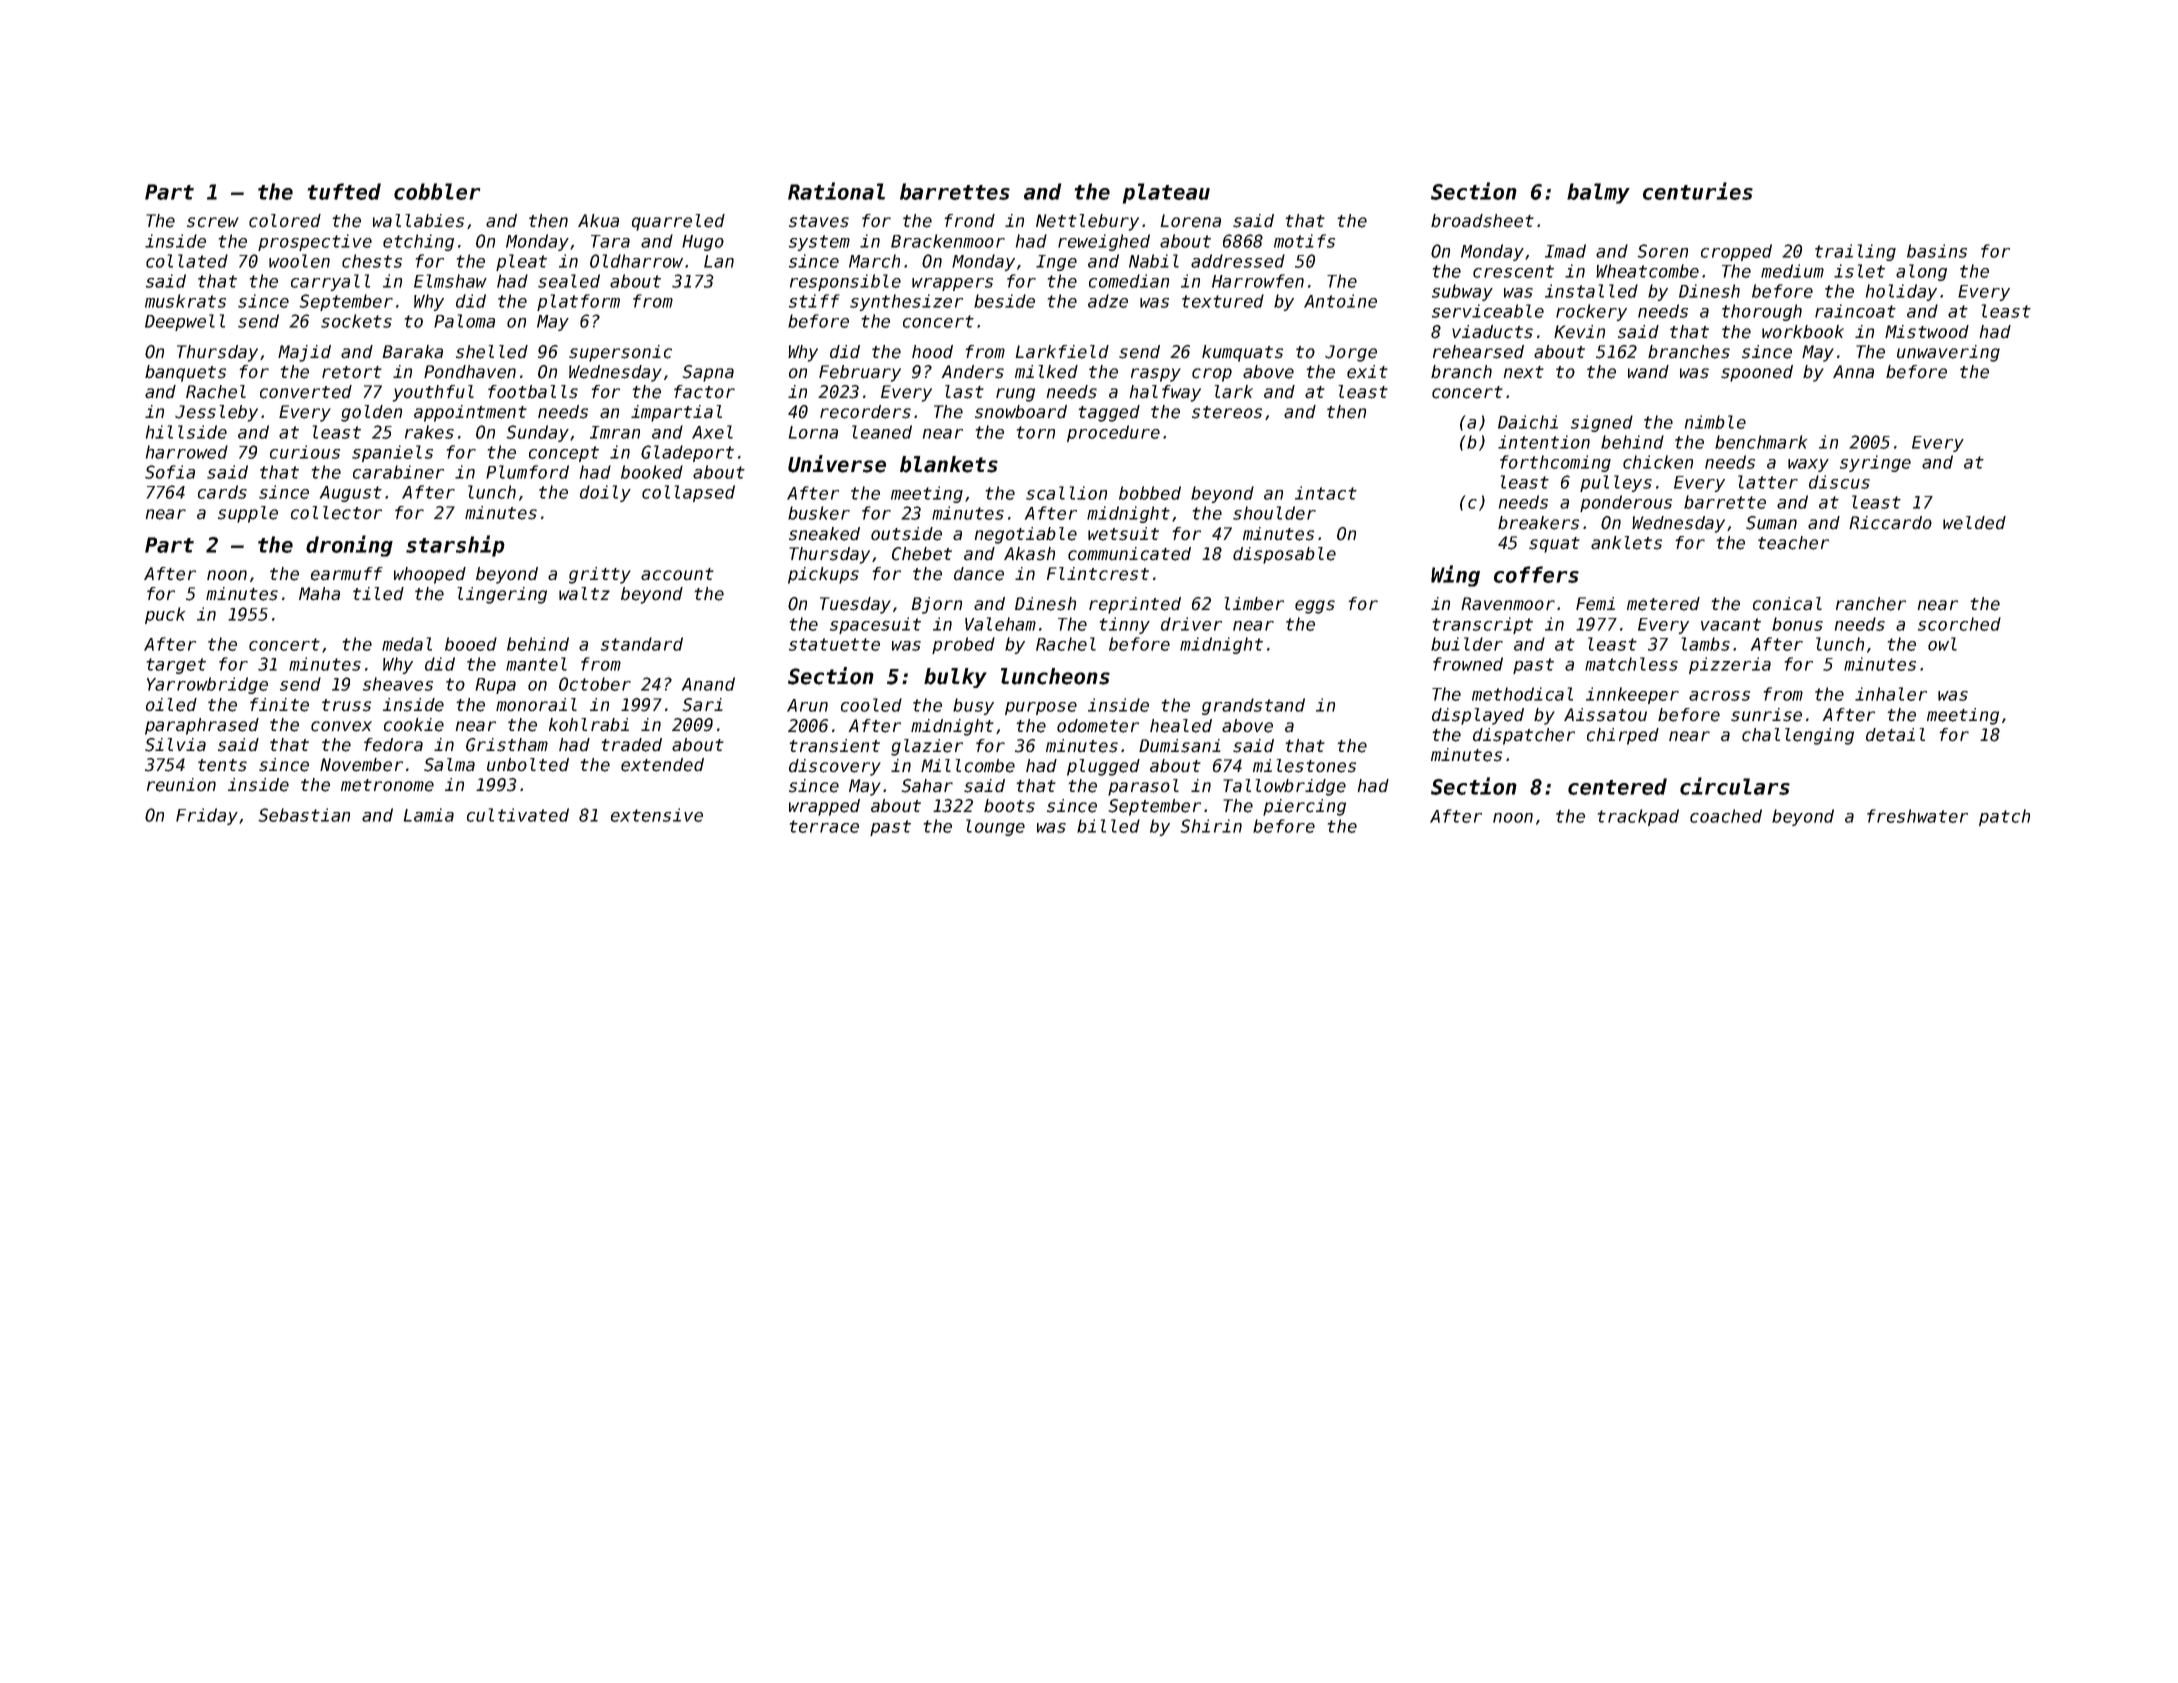  Describe the element at coordinates (1538, 523) in the screenshot. I see `breakers` at that location.
